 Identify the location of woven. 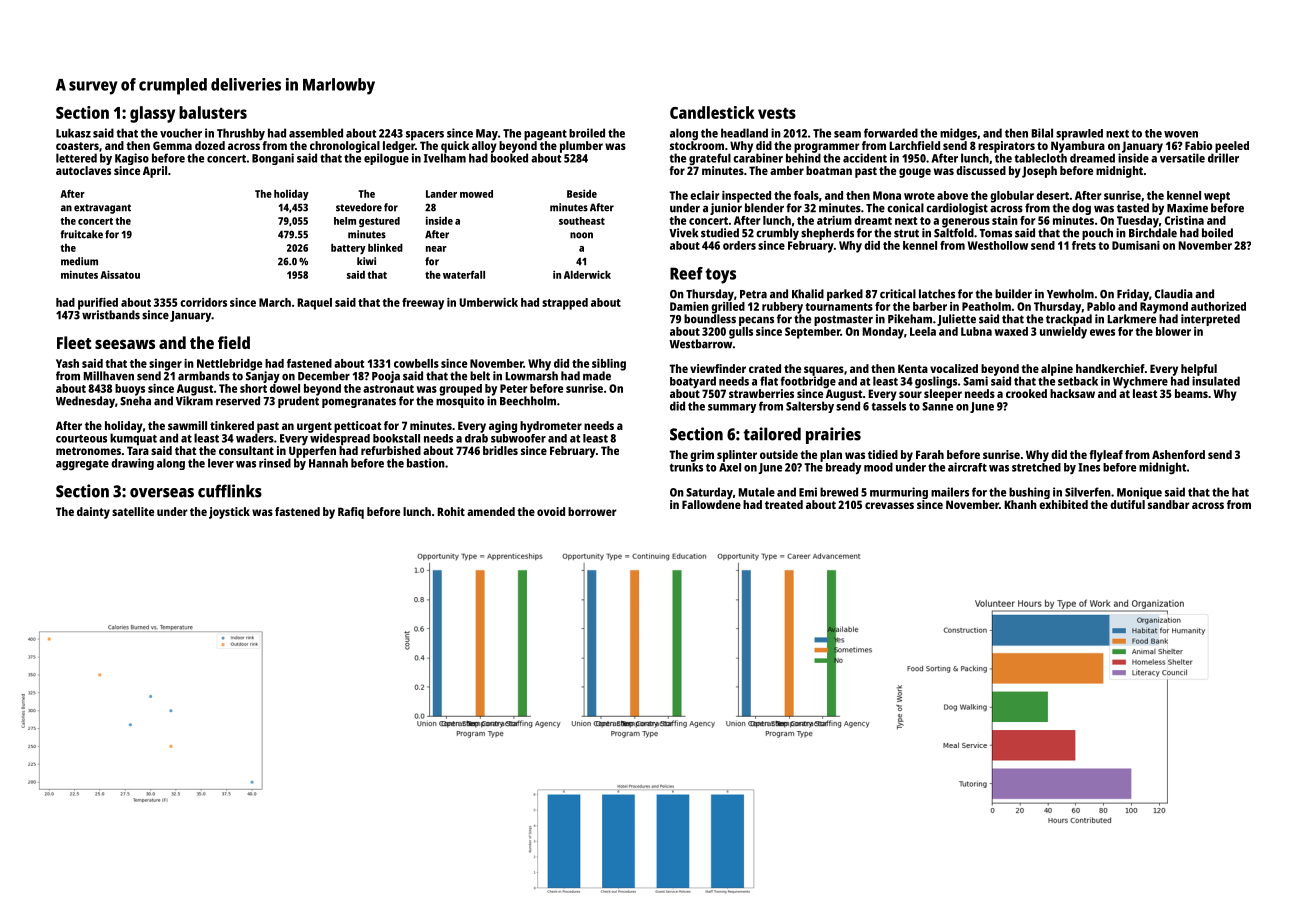
(1181, 134).
